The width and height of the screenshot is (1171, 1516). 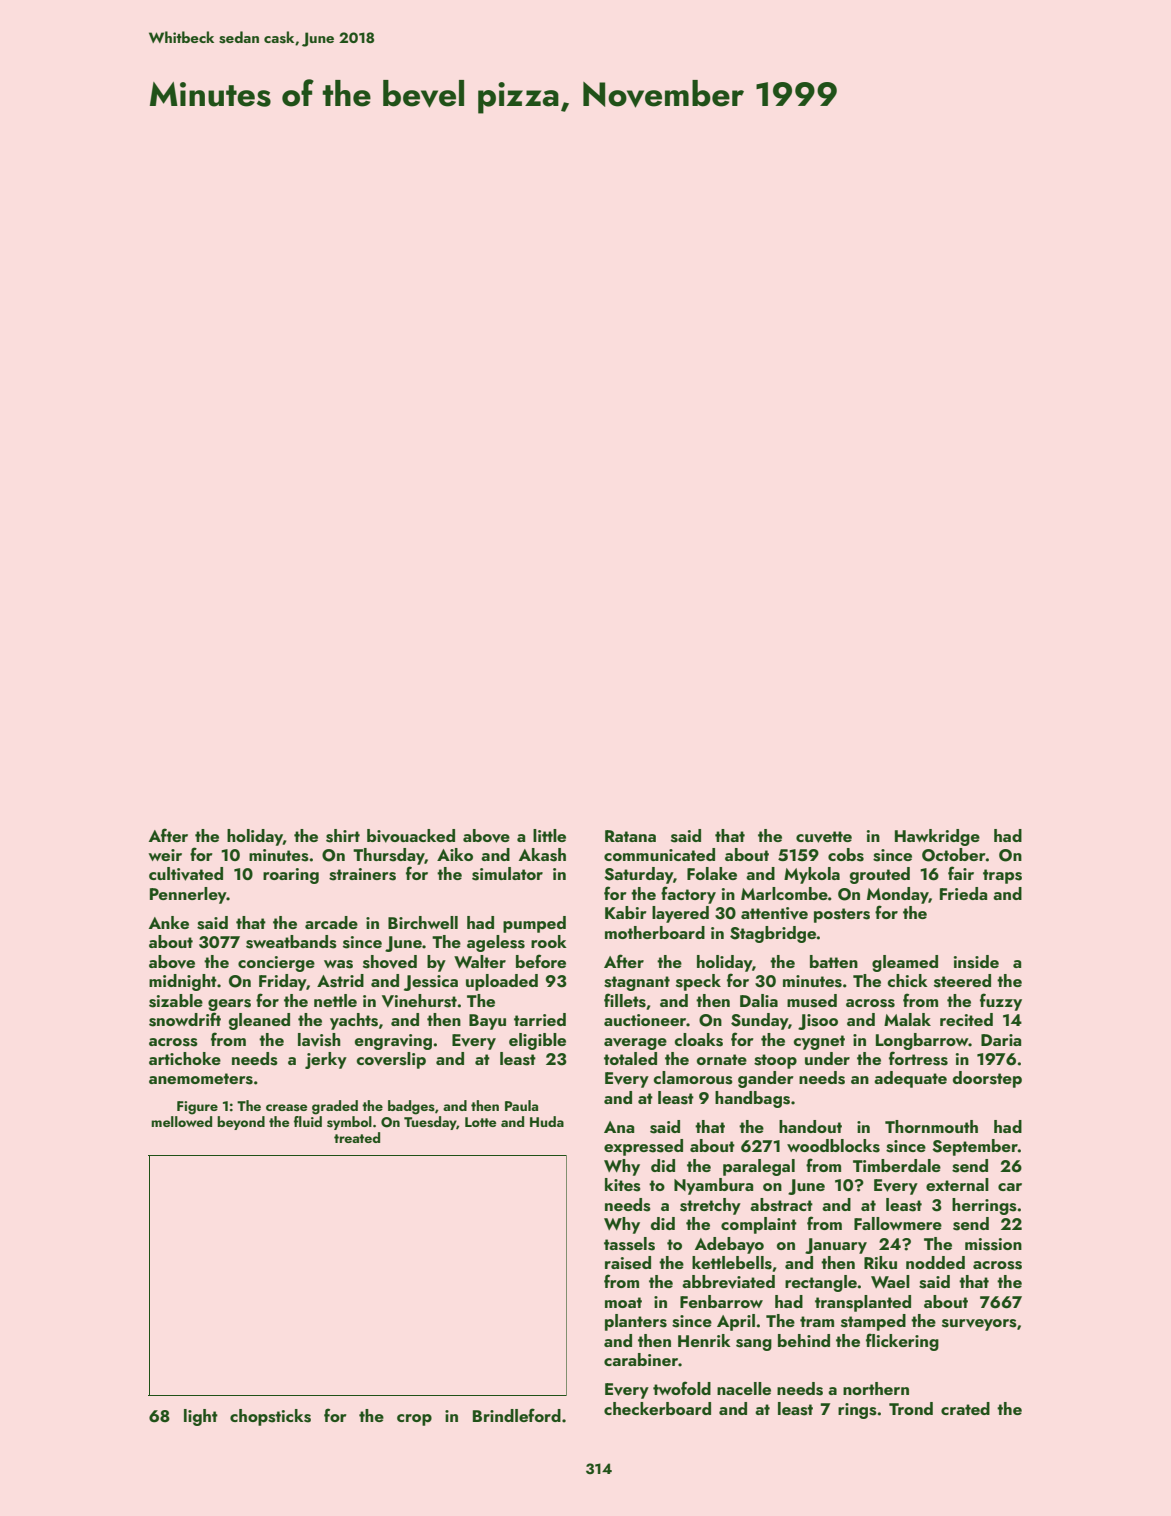 What do you see at coordinates (357, 1137) in the screenshot?
I see `treated` at bounding box center [357, 1137].
